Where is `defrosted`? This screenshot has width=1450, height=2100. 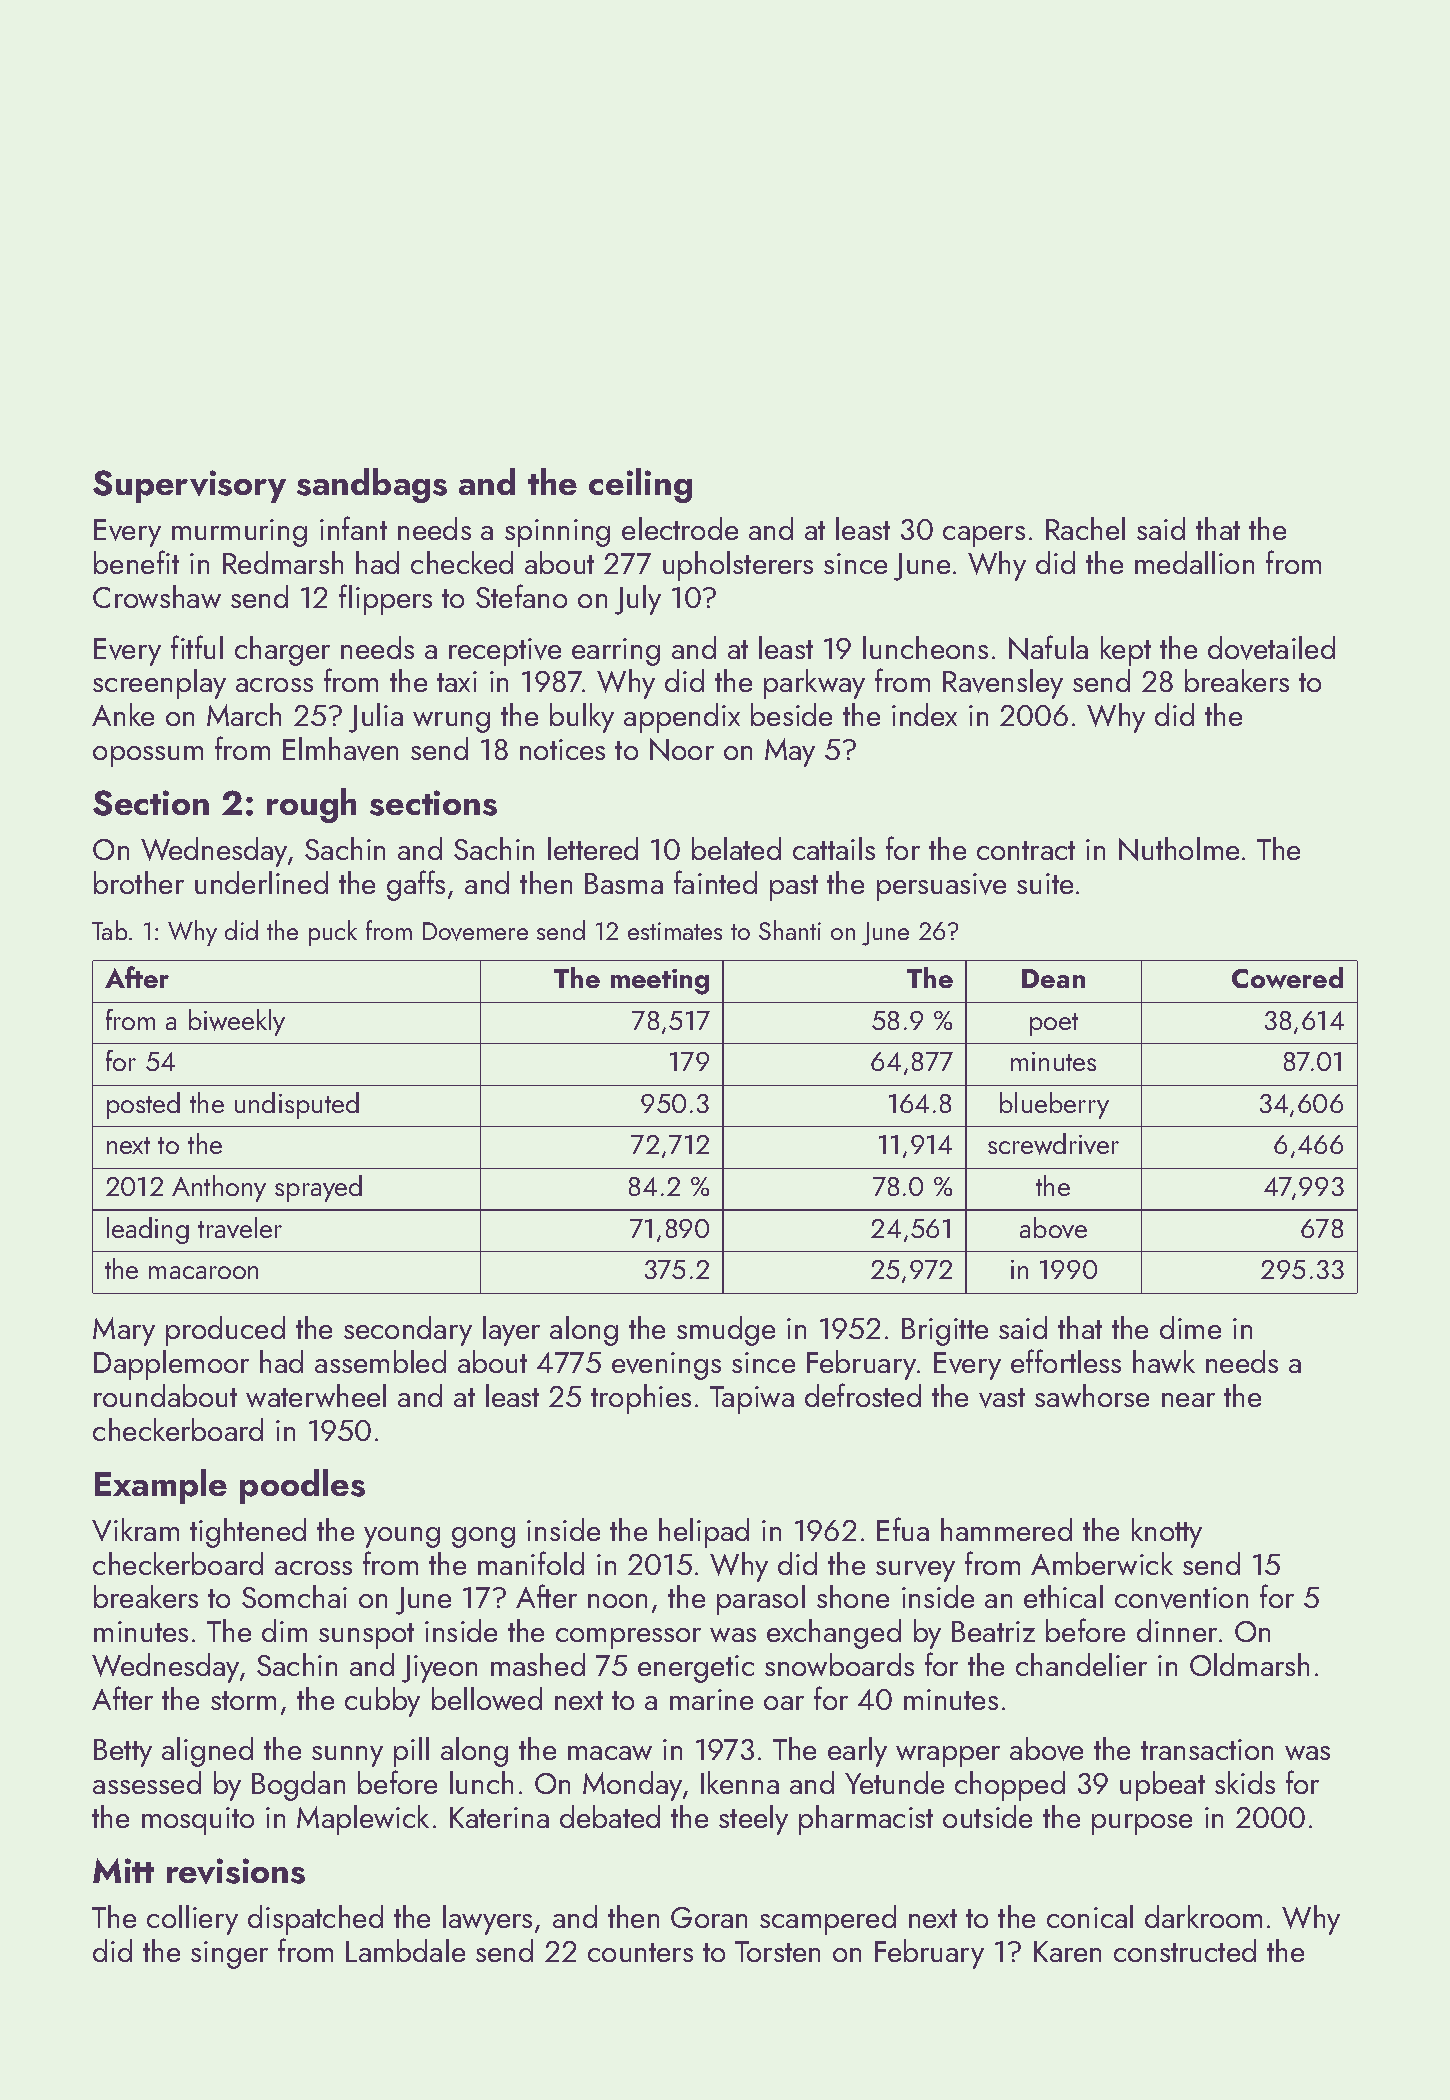
defrosted is located at coordinates (863, 1395).
